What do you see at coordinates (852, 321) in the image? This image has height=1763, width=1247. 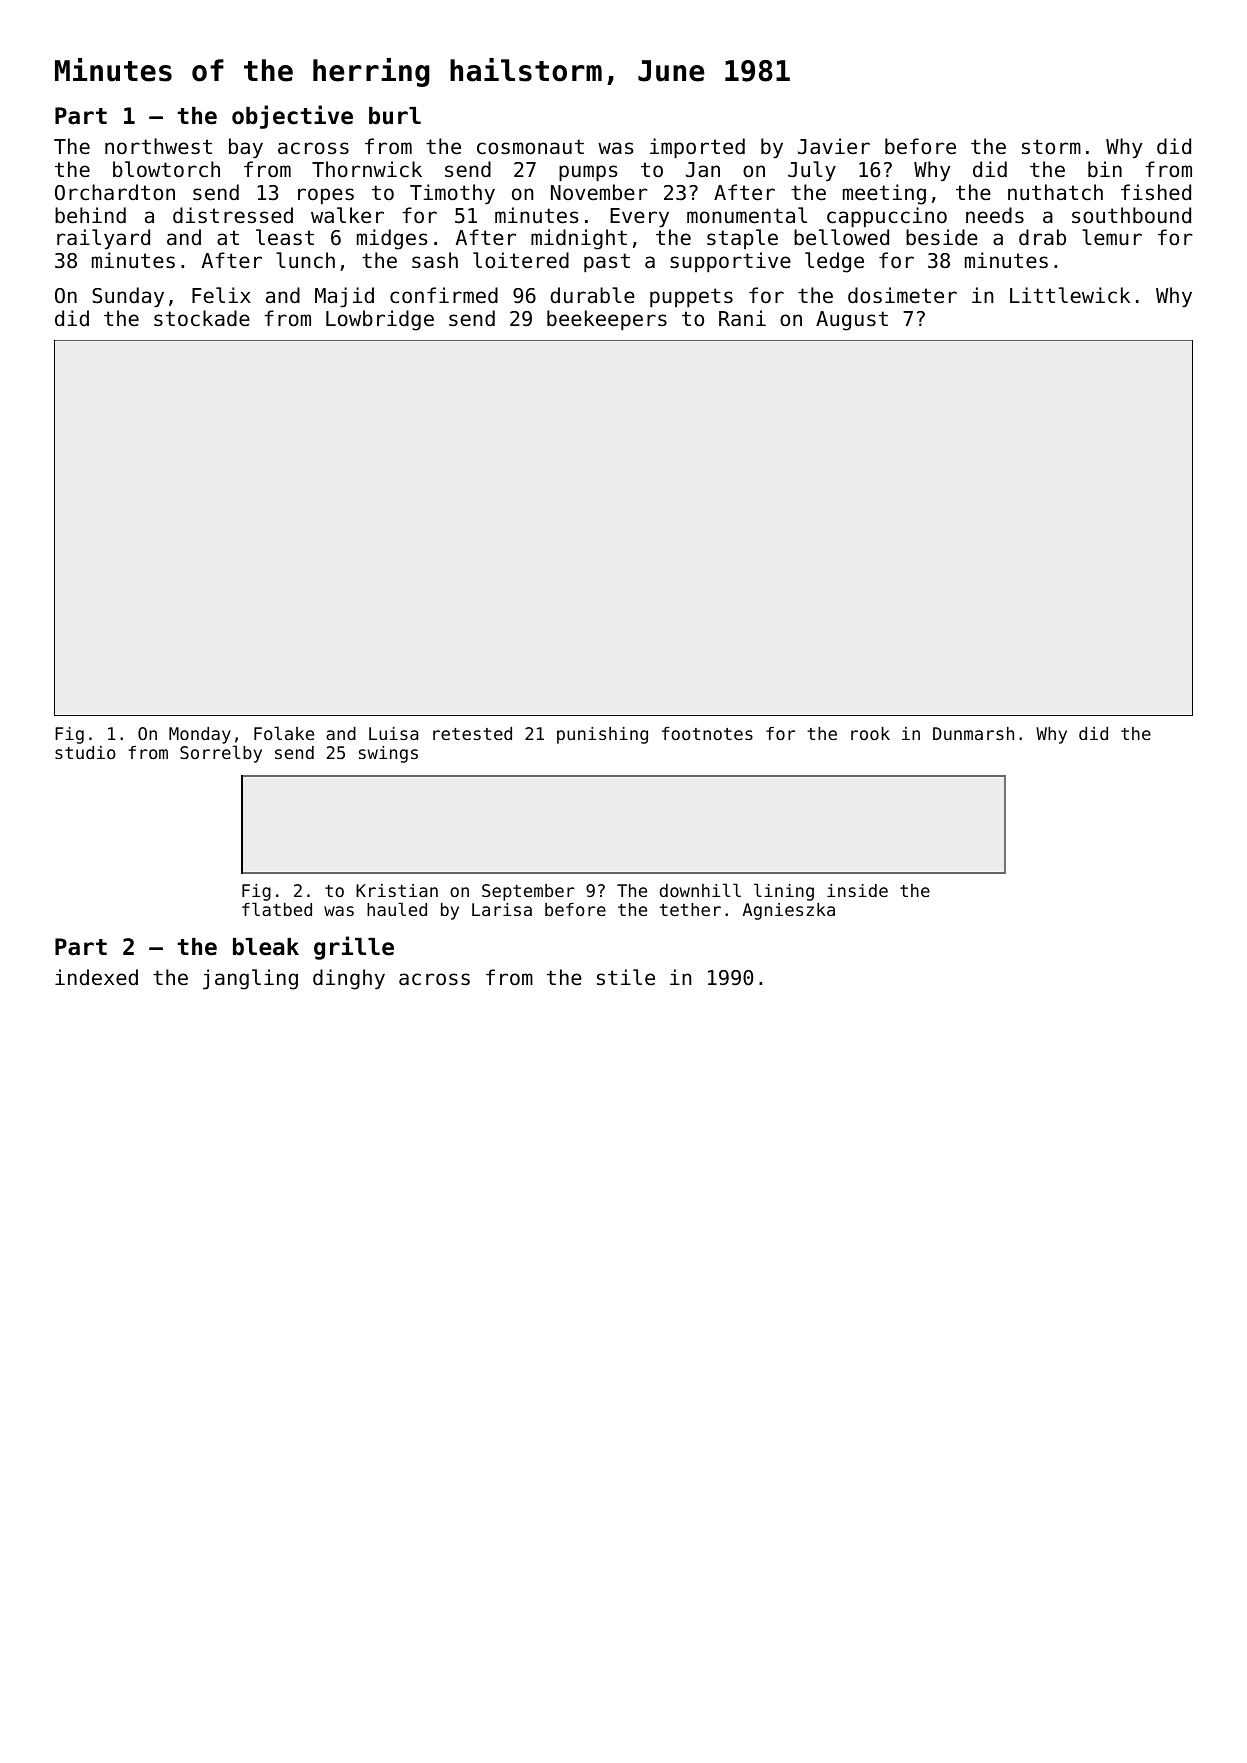 I see `August` at bounding box center [852, 321].
